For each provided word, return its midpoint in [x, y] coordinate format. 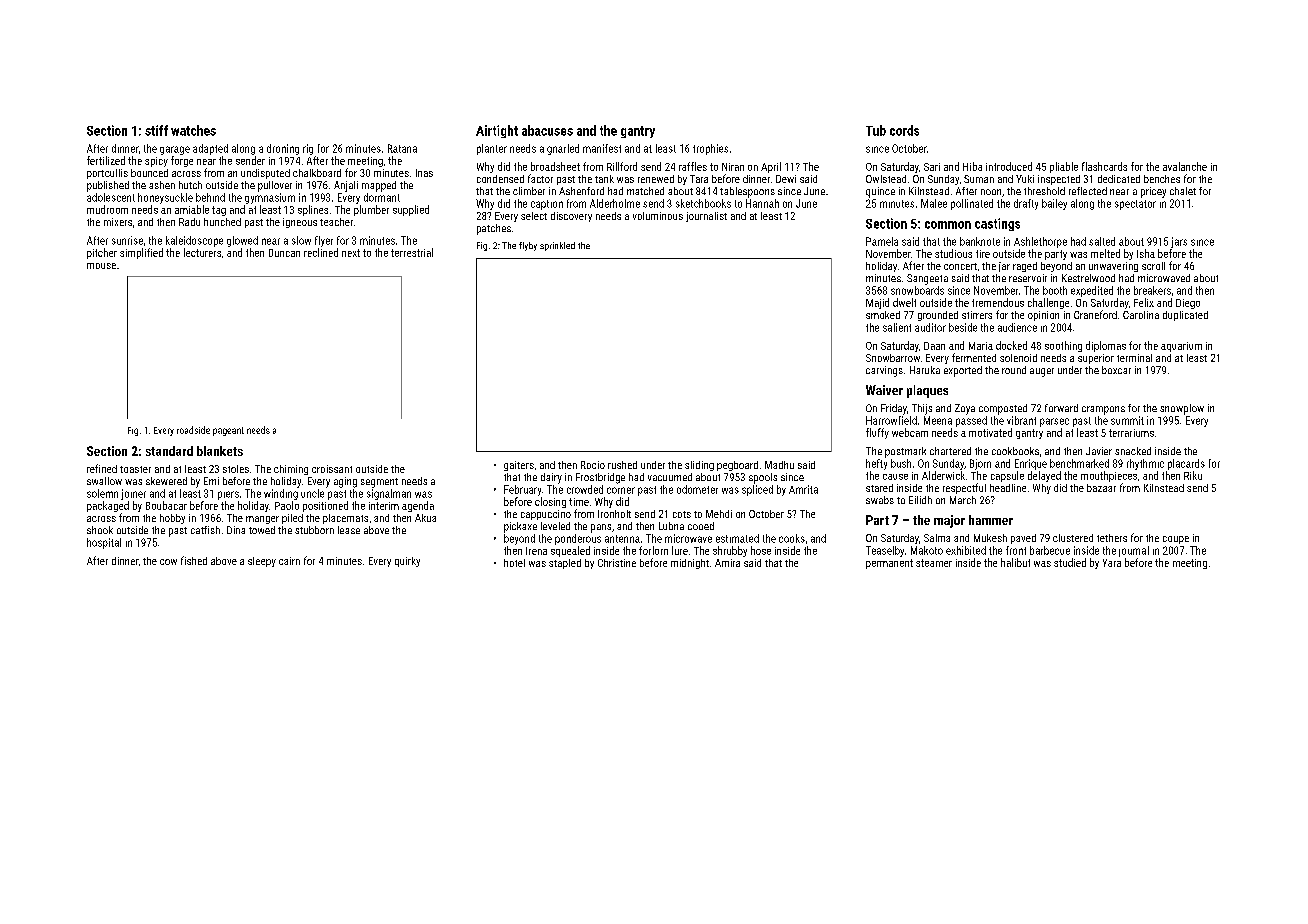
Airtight [497, 131]
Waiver [884, 390]
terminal [1134, 358]
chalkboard [317, 173]
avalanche [1185, 166]
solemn [102, 493]
